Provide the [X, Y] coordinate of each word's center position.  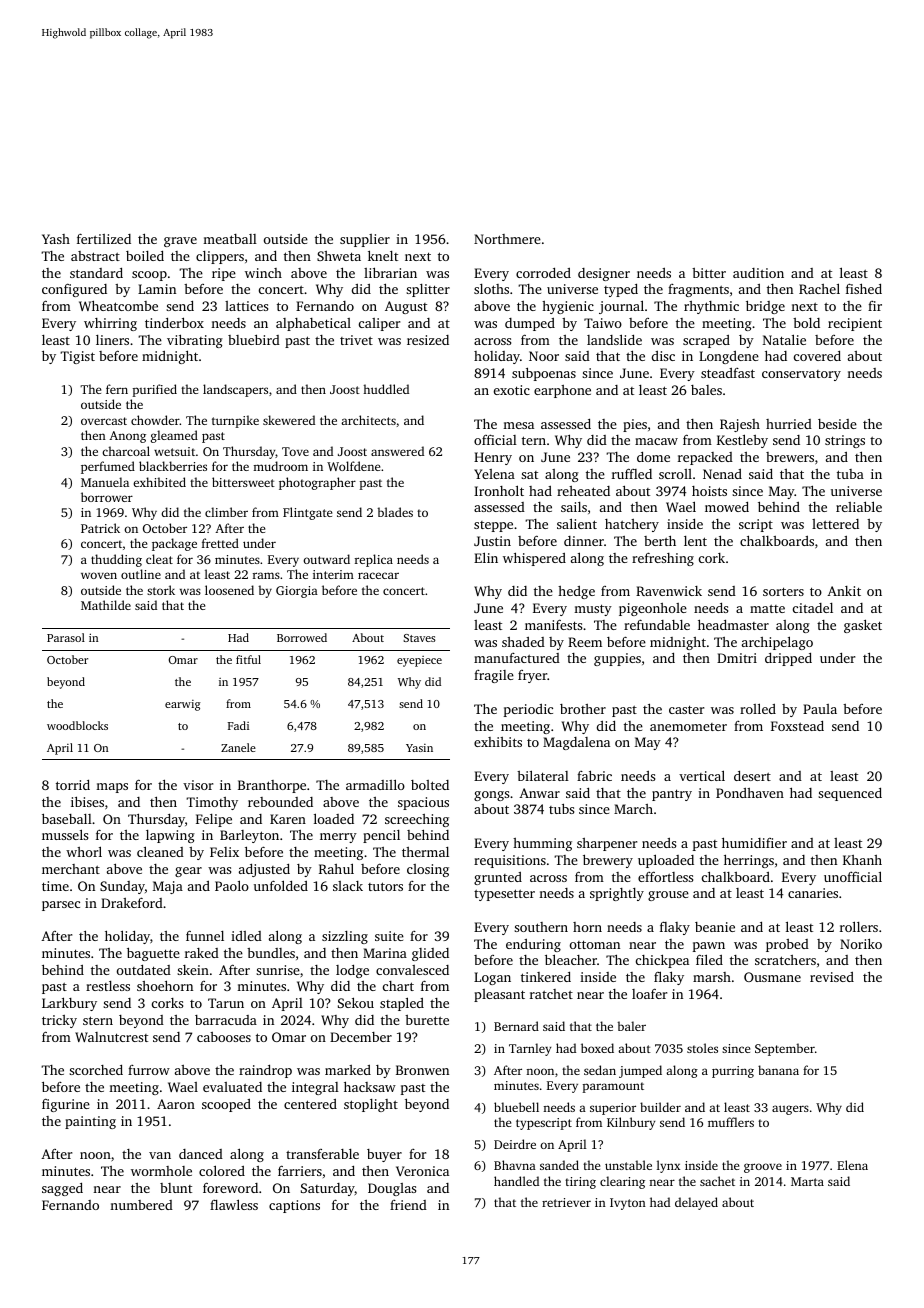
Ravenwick [669, 591]
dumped [530, 324]
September [785, 1049]
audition [758, 273]
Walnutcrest [111, 1037]
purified [154, 390]
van [160, 1155]
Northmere [507, 239]
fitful [248, 659]
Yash [56, 239]
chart [398, 986]
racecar [378, 575]
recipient [855, 324]
